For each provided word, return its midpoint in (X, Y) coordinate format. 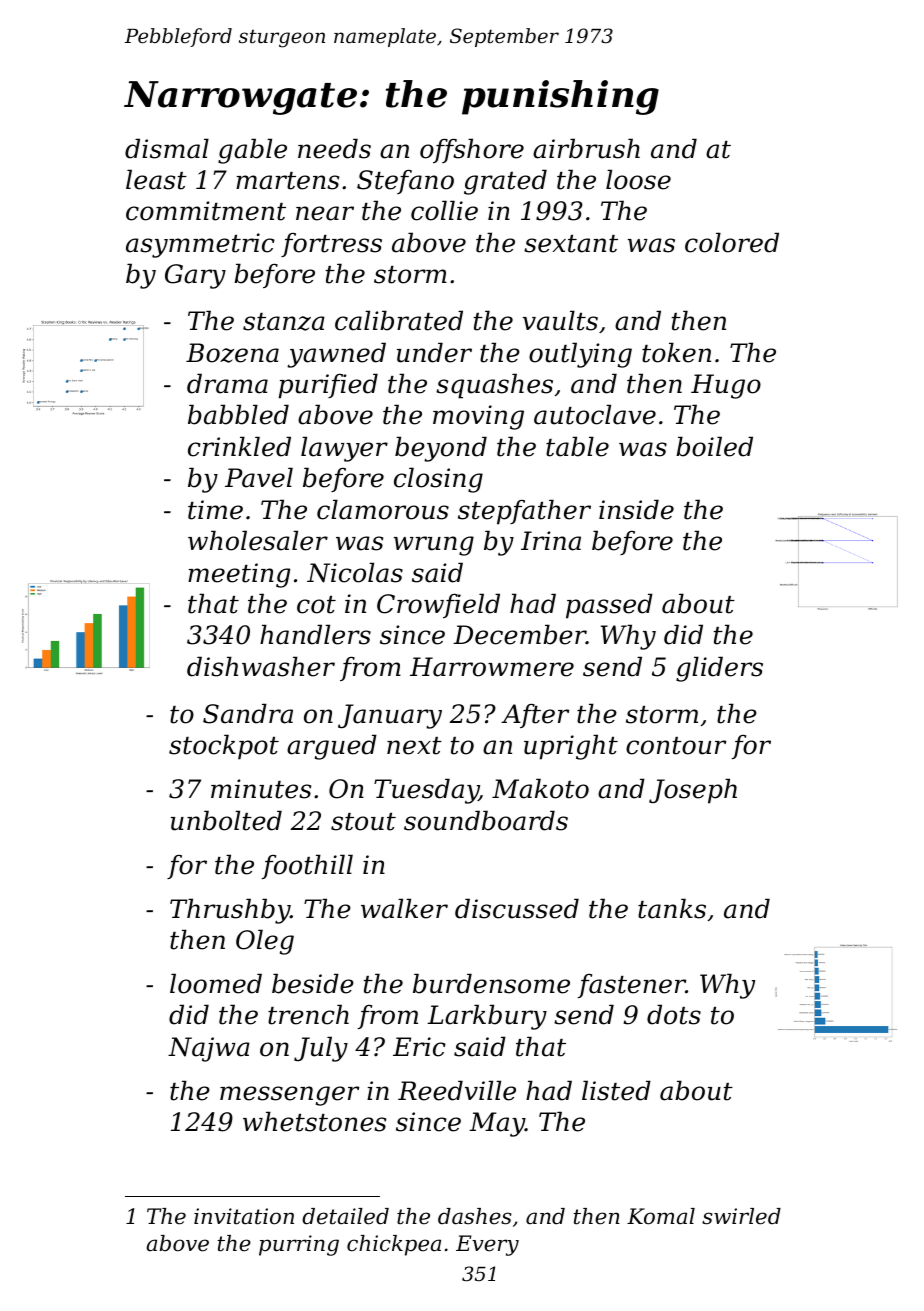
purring (299, 1245)
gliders (719, 669)
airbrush (586, 148)
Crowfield (438, 605)
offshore (472, 150)
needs (334, 148)
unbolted (226, 820)
